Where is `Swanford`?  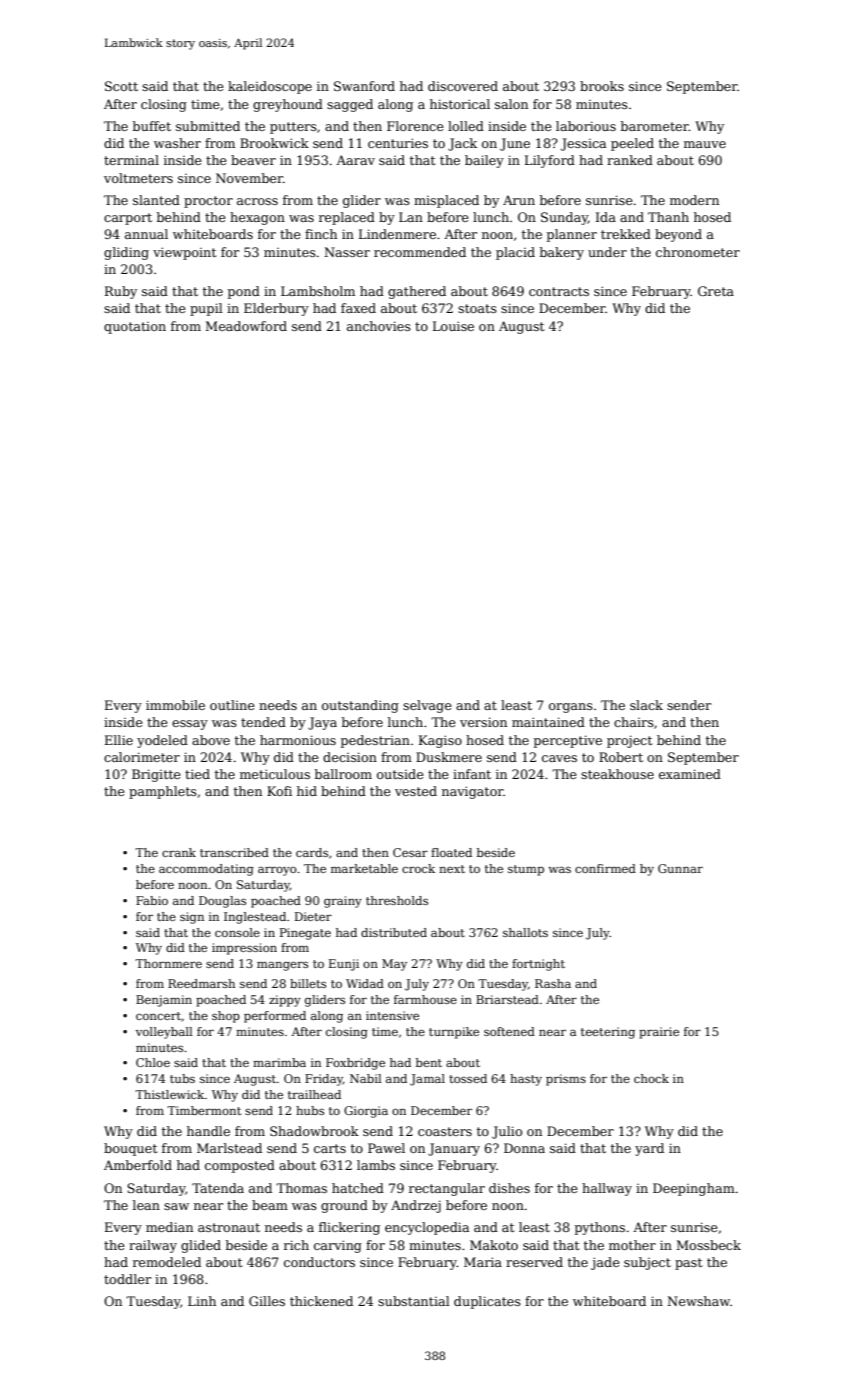
Swanford is located at coordinates (364, 86).
